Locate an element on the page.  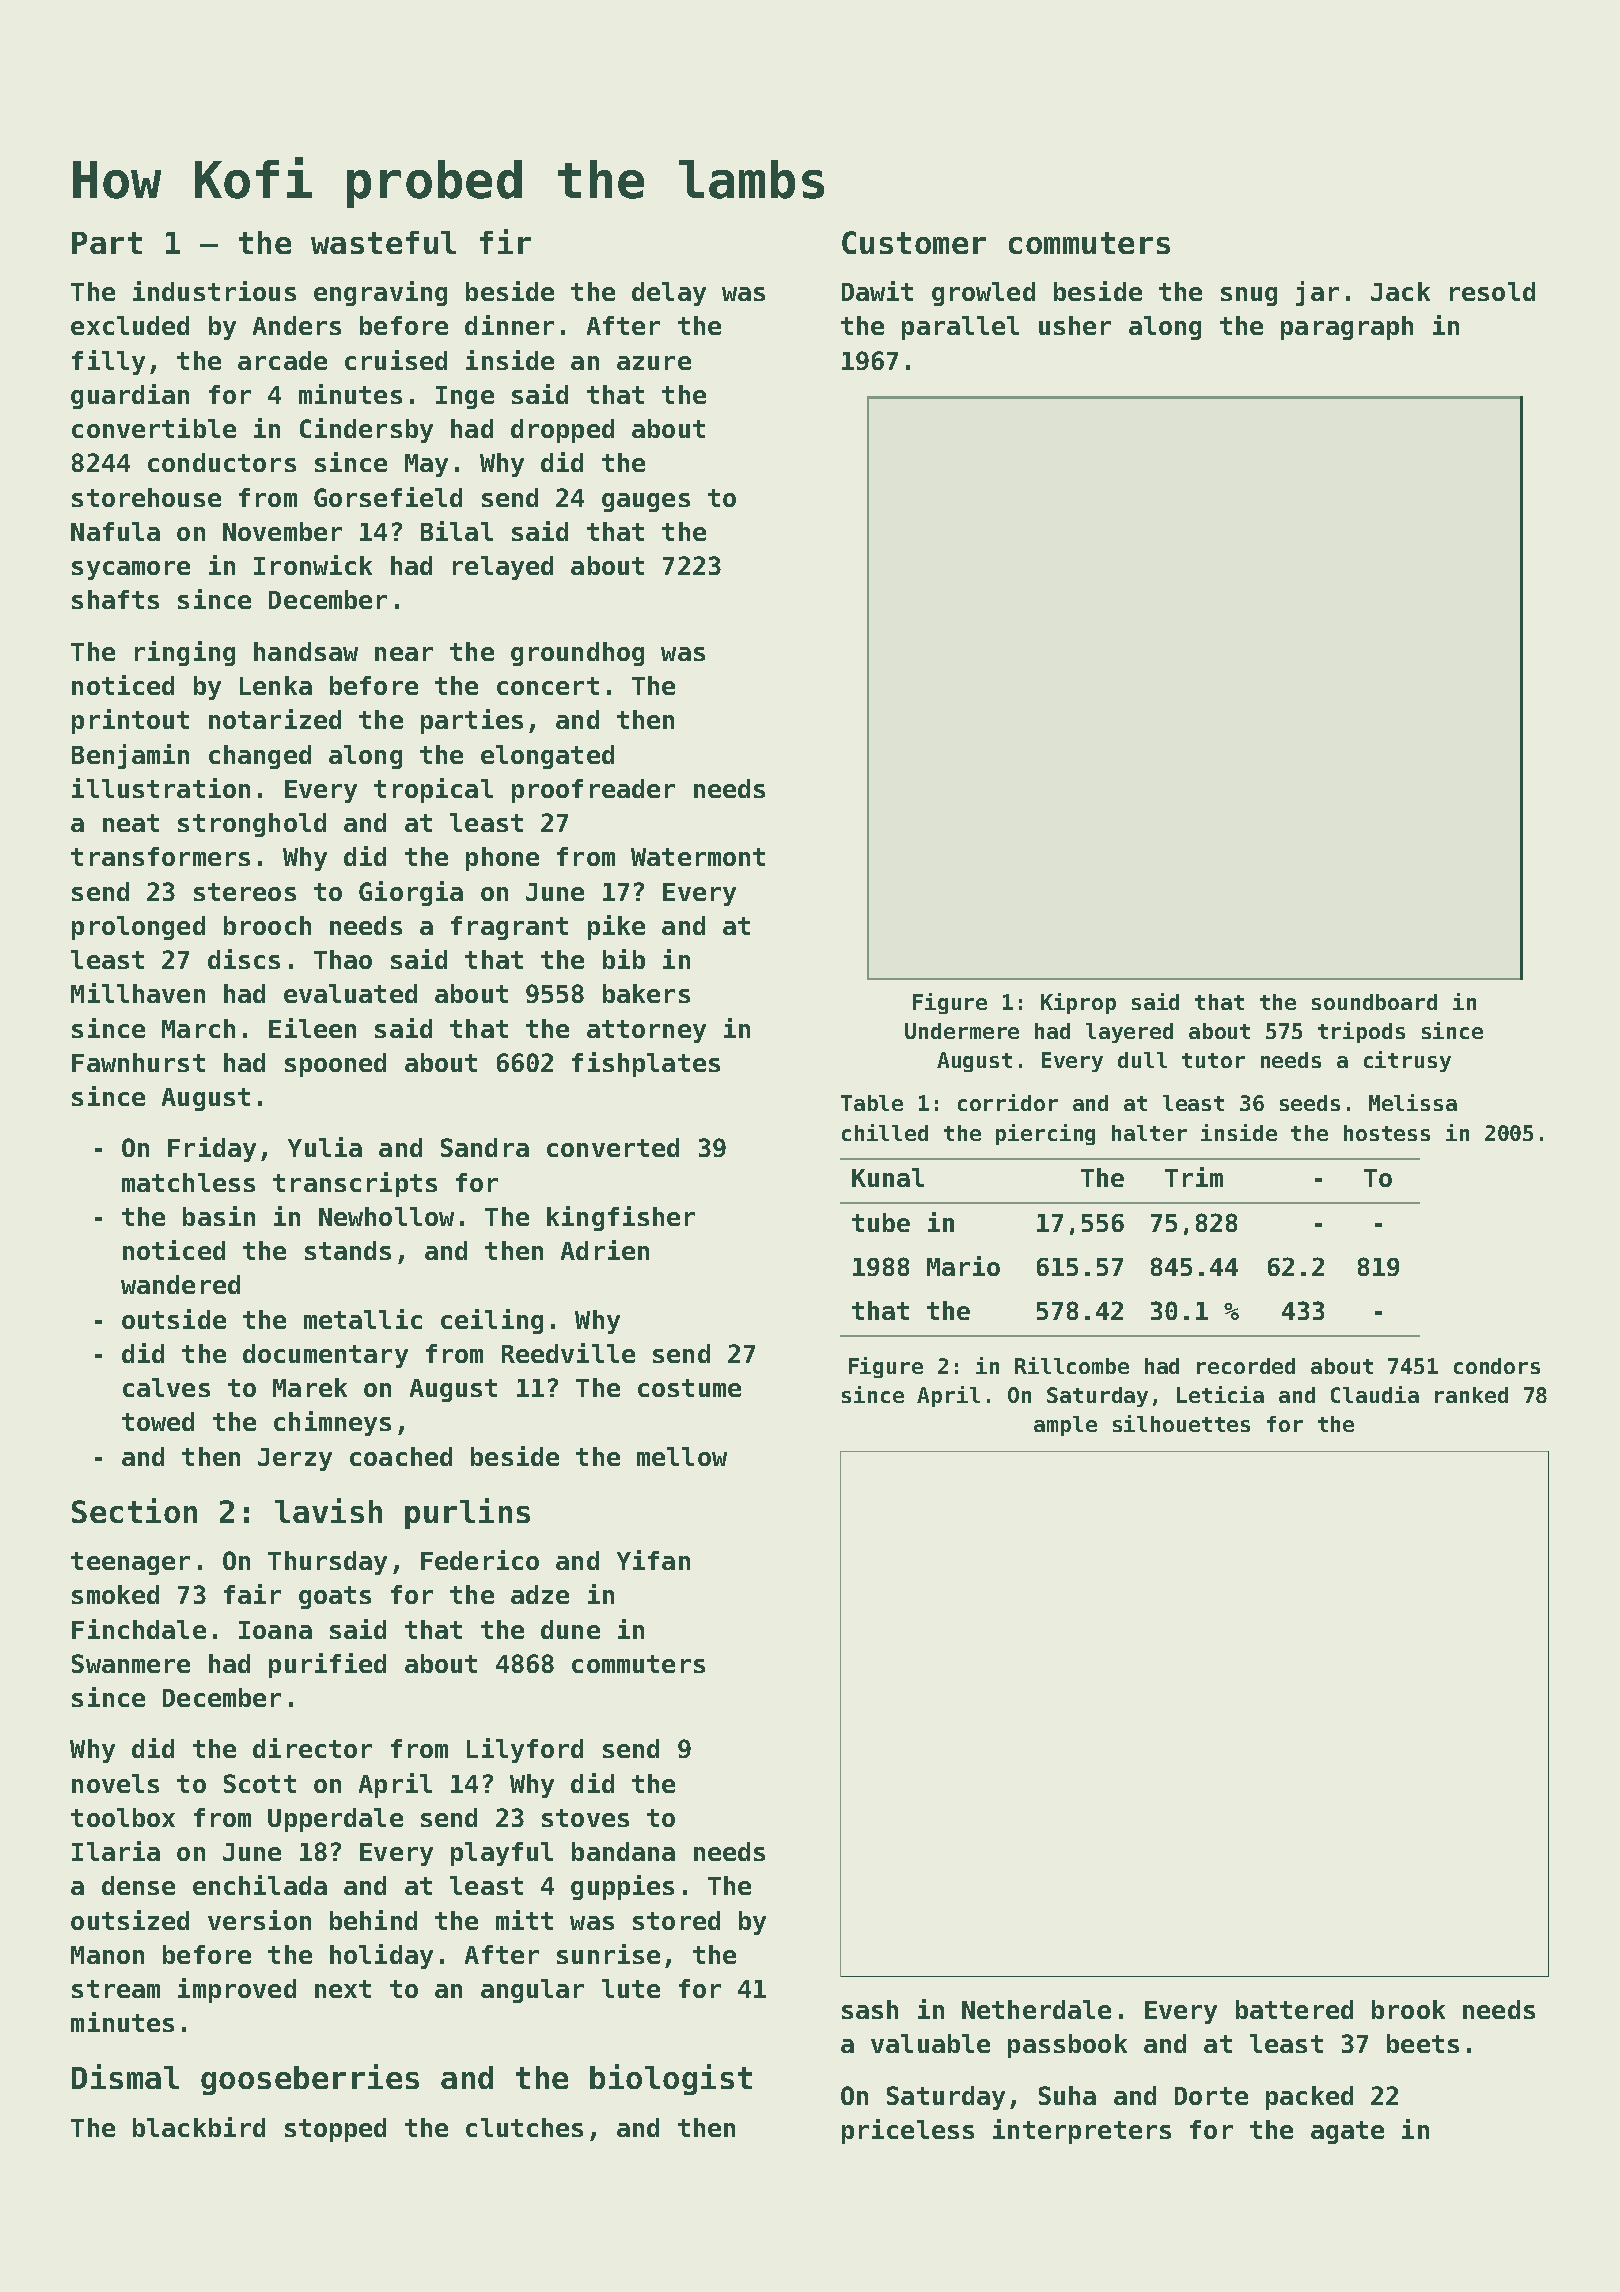
halter is located at coordinates (1149, 1133).
